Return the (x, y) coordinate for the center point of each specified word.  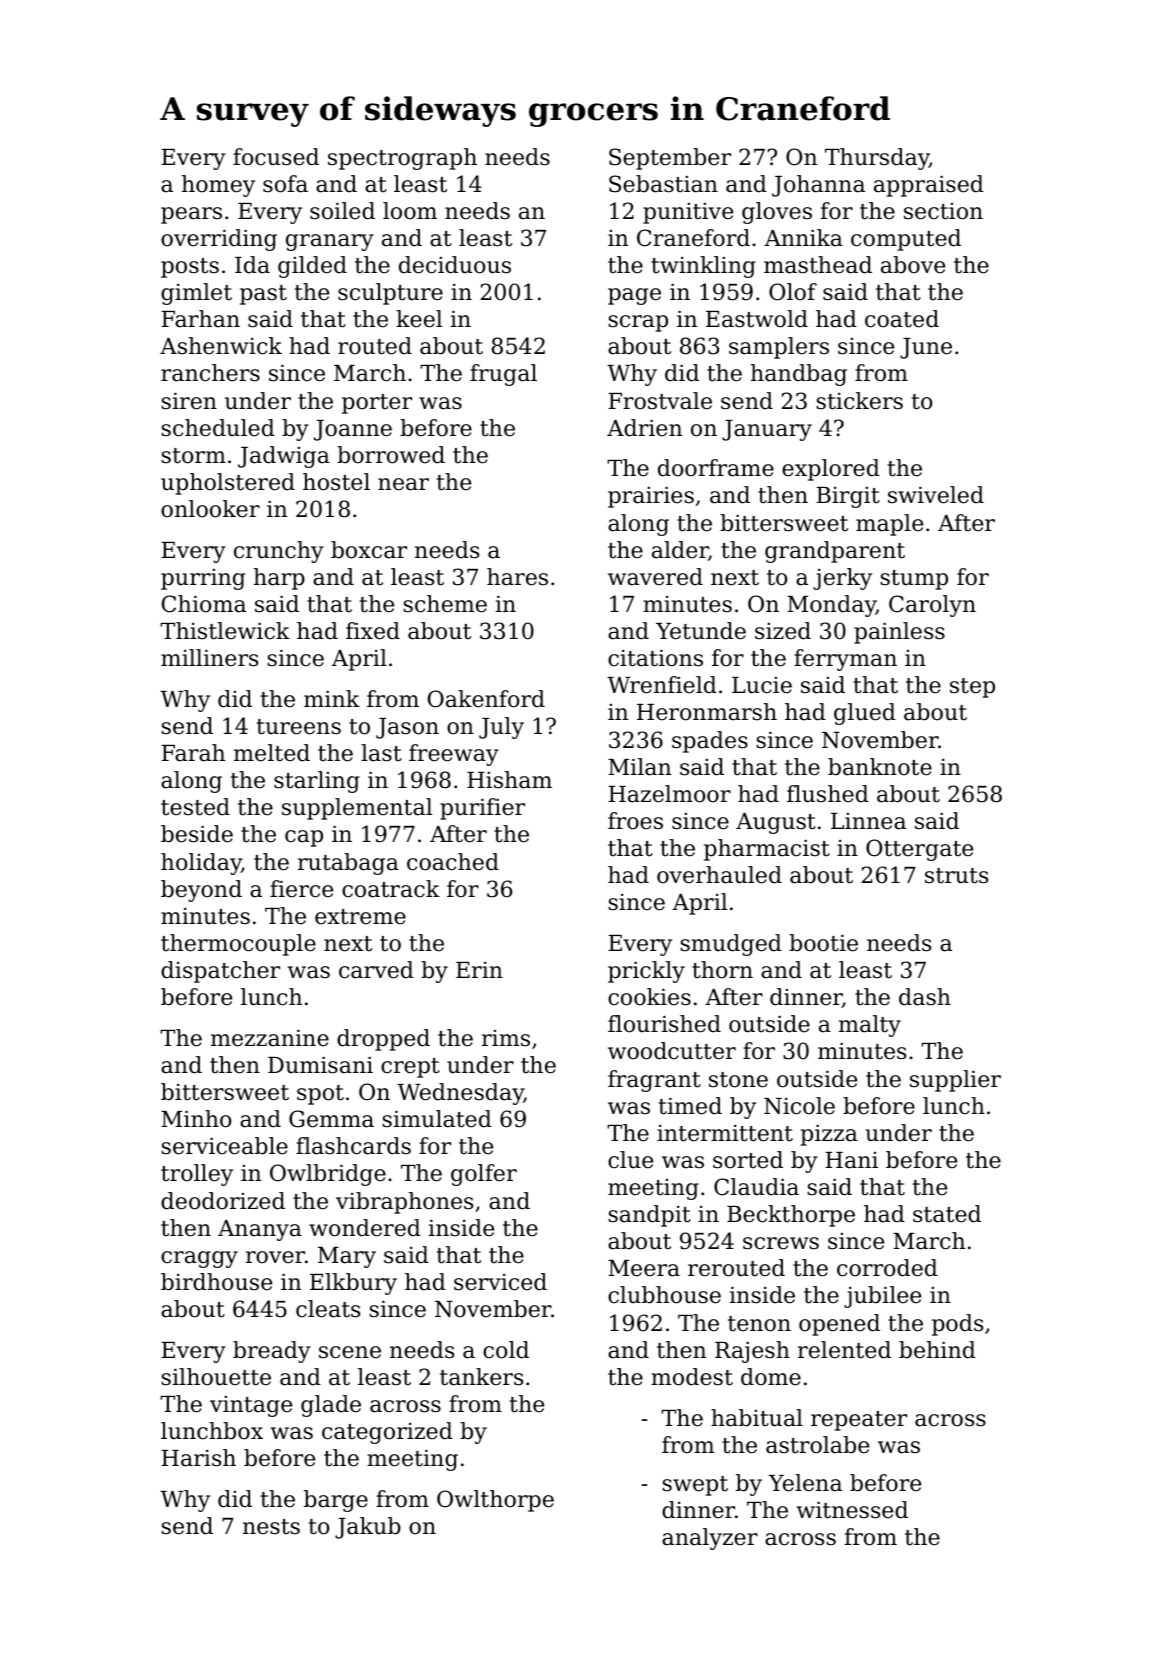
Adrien (644, 428)
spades (710, 742)
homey (218, 186)
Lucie (762, 685)
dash (925, 997)
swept (695, 1486)
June (926, 348)
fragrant (654, 1081)
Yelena (805, 1483)
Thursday (877, 159)
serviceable (224, 1146)
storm (193, 456)
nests (271, 1527)
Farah (193, 753)
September (670, 159)
